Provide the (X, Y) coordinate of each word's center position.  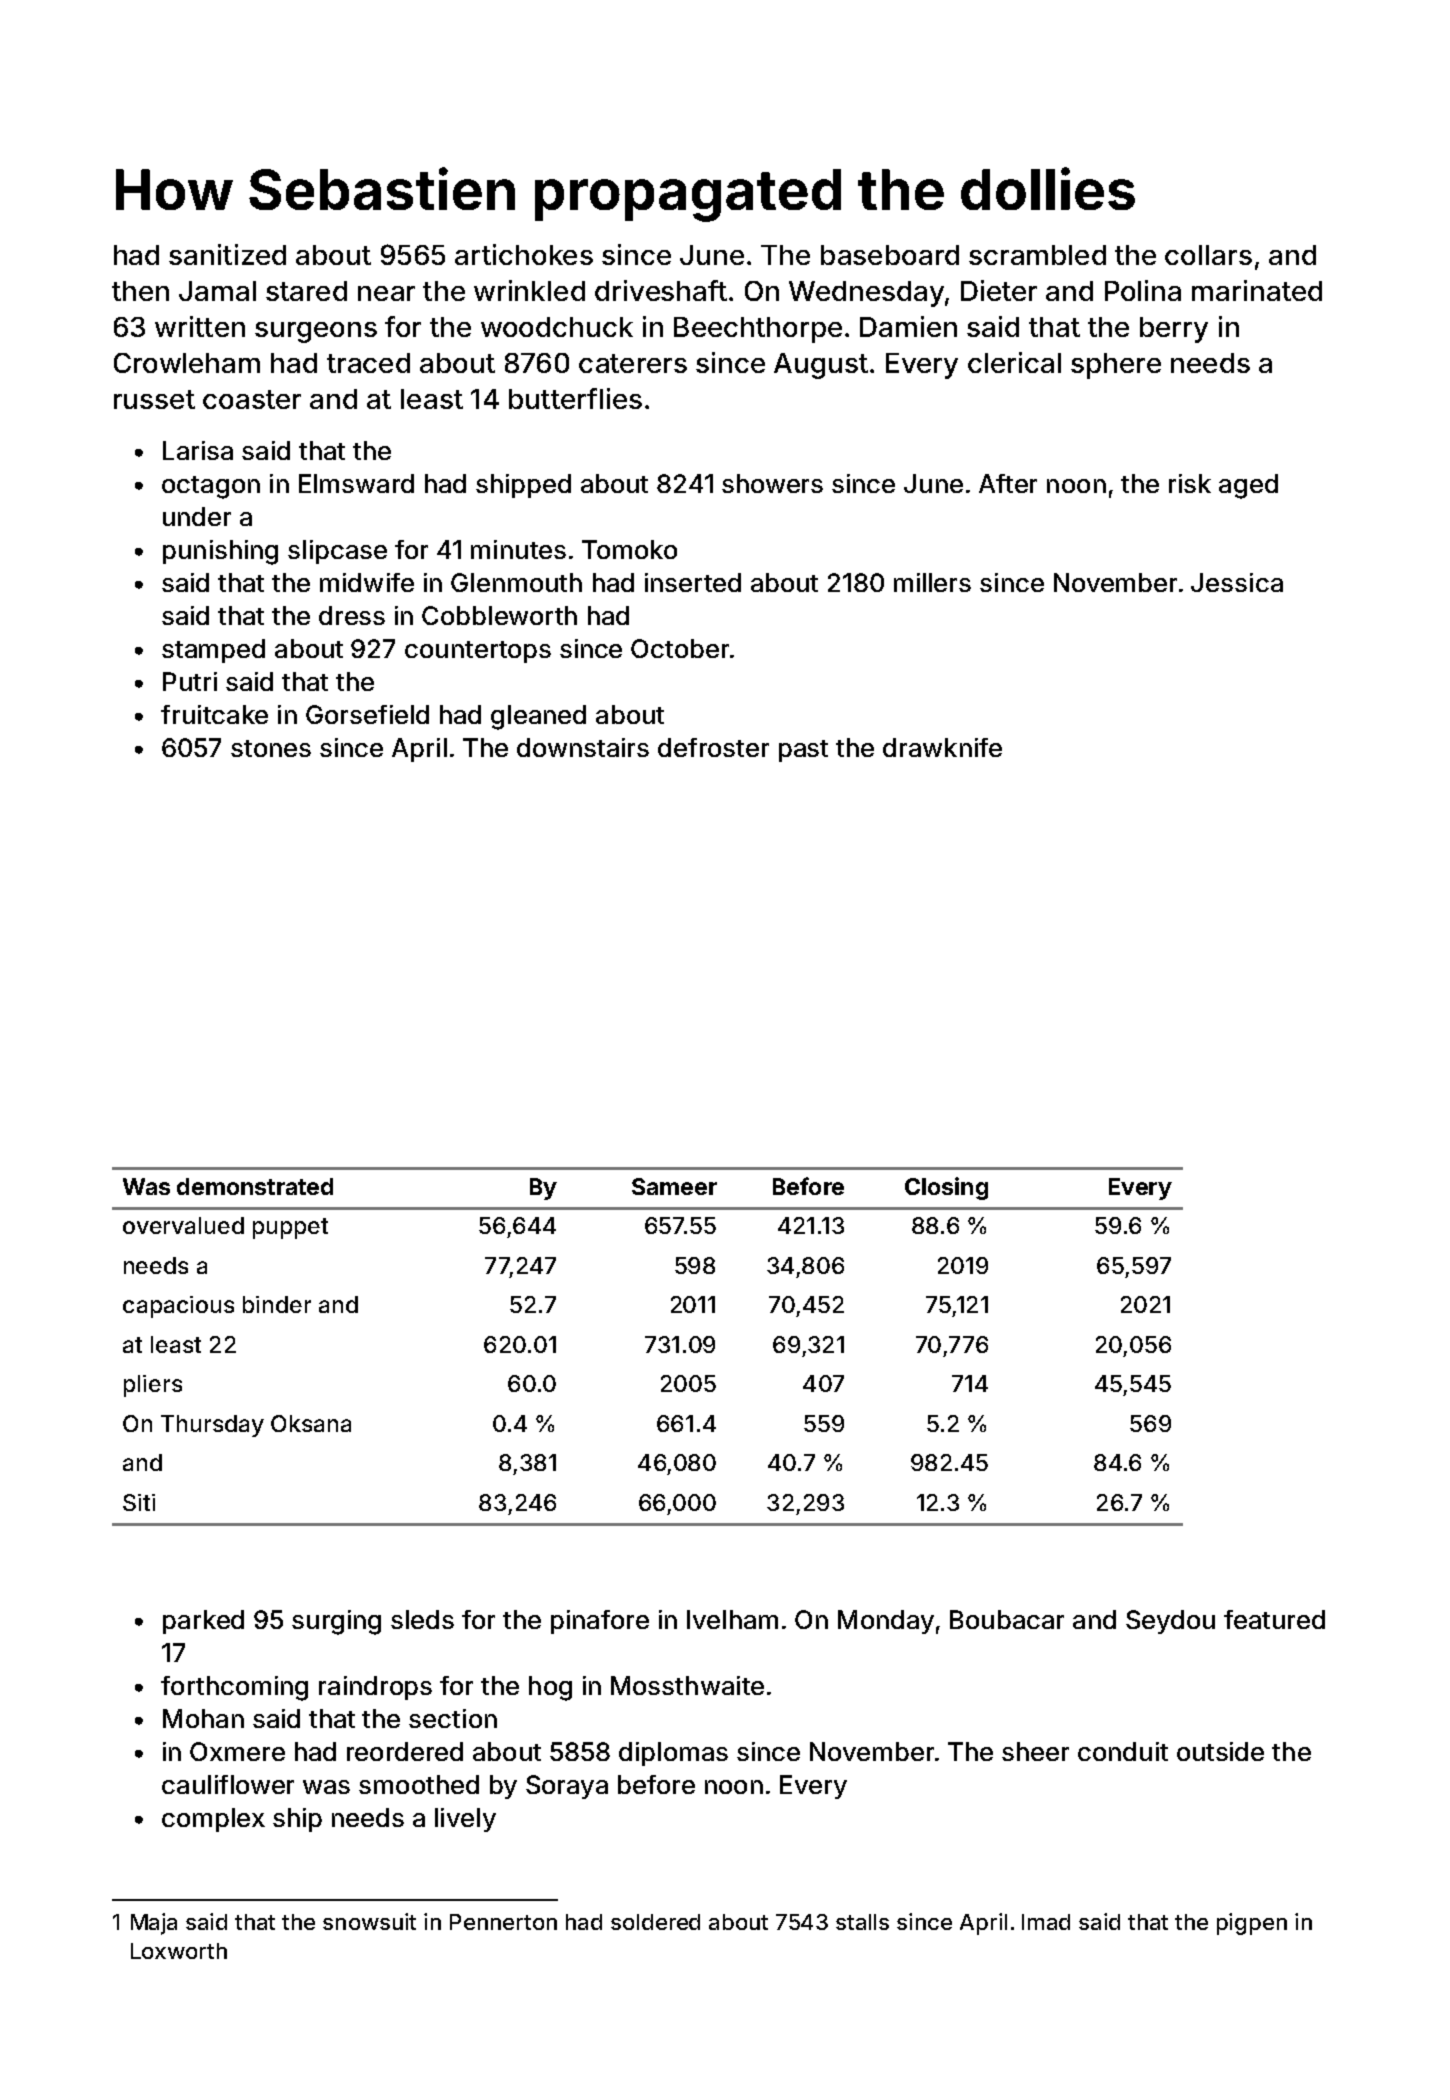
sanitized (227, 254)
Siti (139, 1502)
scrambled (1037, 255)
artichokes (524, 254)
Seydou (1170, 1622)
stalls (862, 1922)
